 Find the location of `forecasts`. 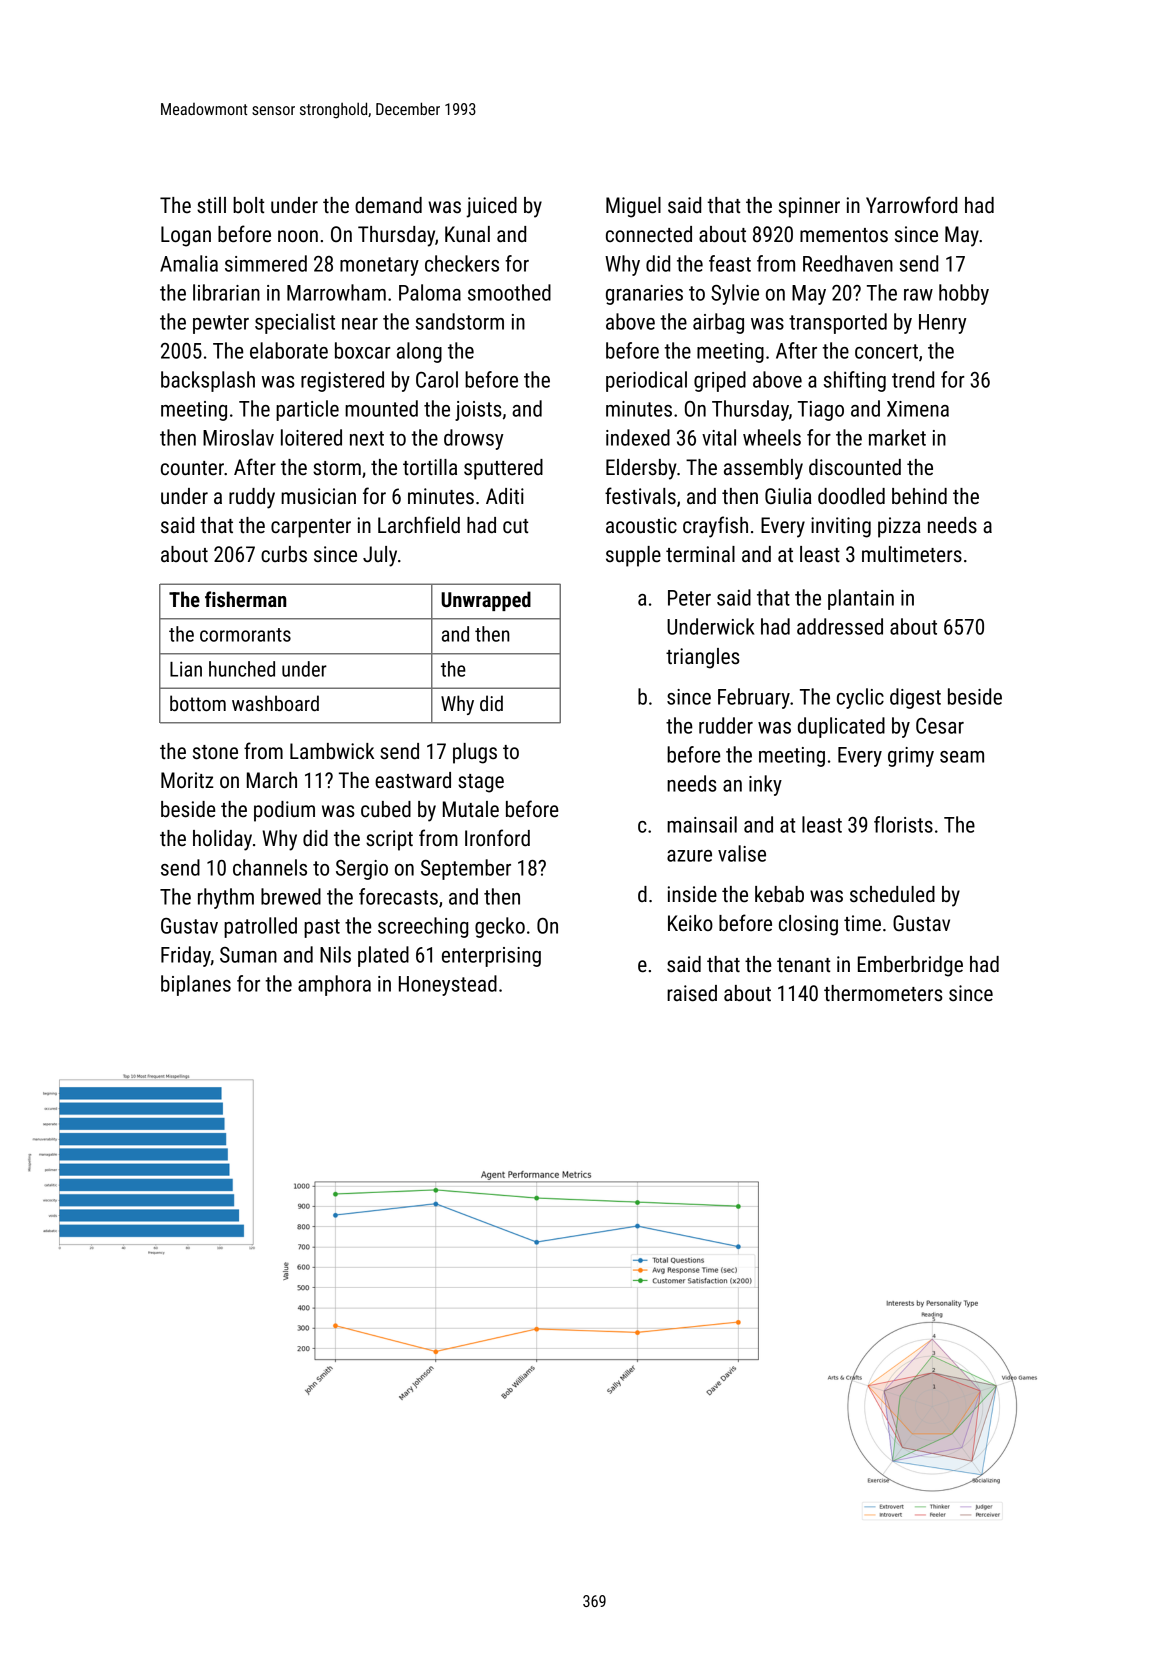

forecasts is located at coordinates (398, 896).
